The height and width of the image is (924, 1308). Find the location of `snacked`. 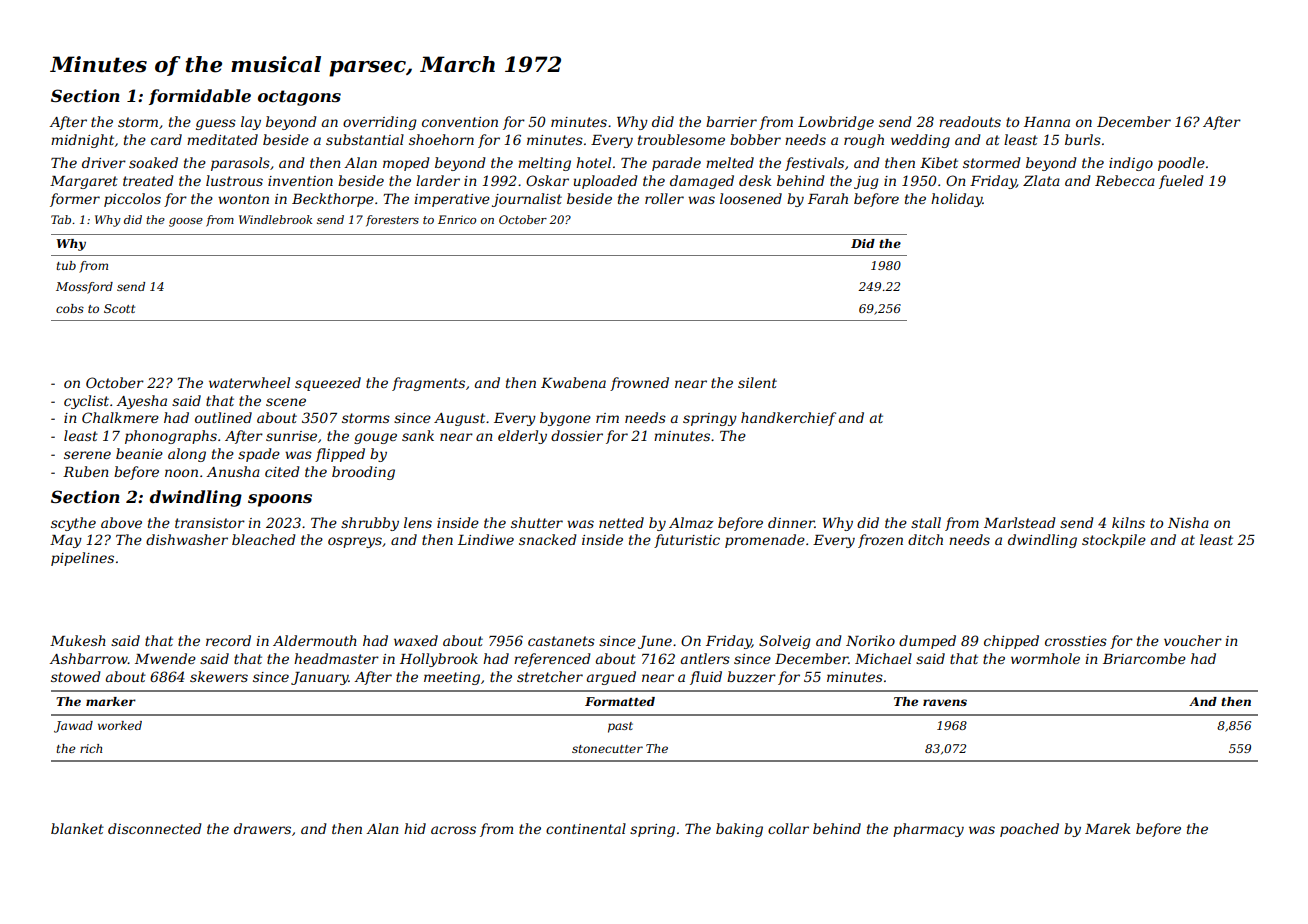

snacked is located at coordinates (548, 539).
